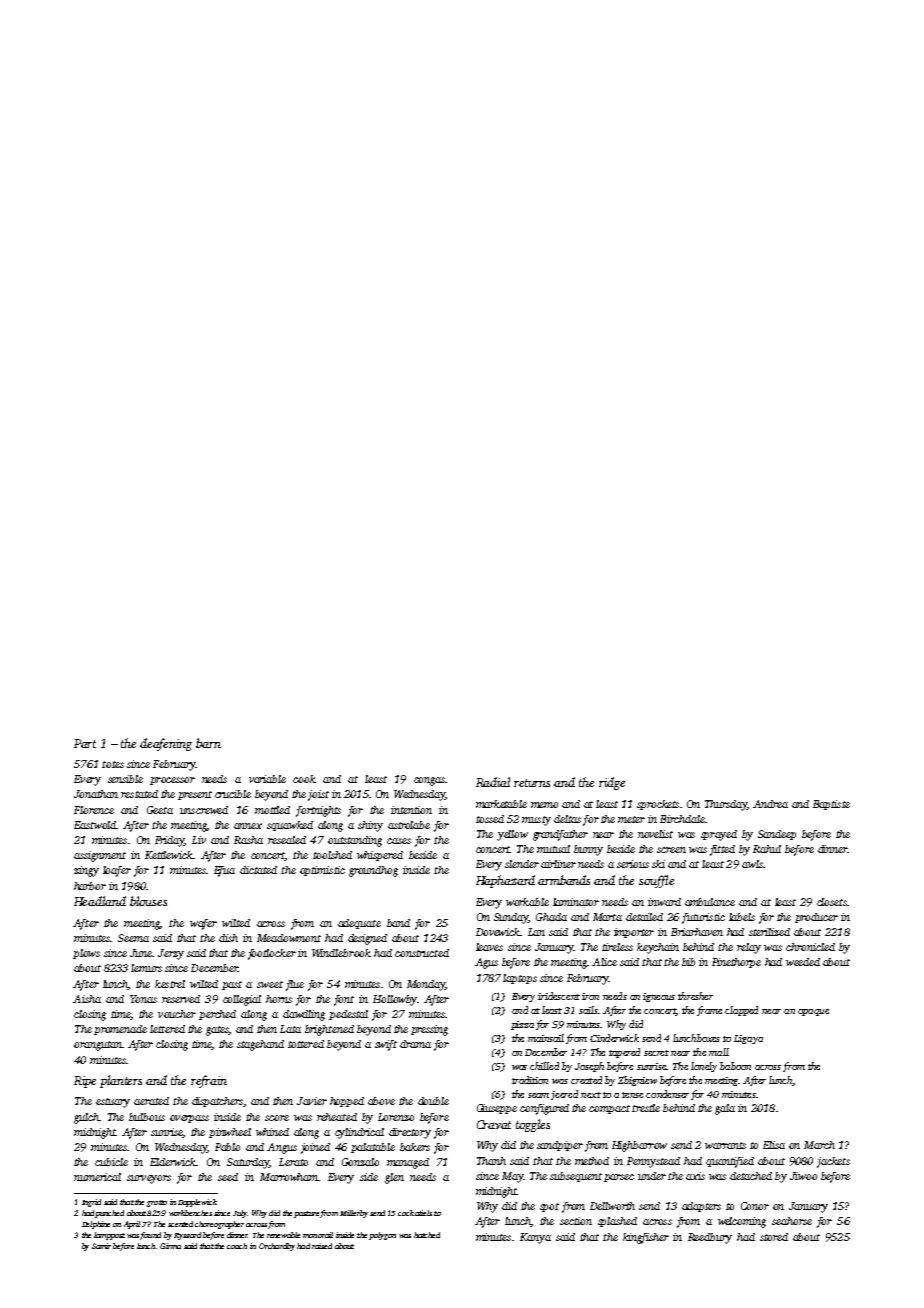 Image resolution: width=924 pixels, height=1308 pixels. I want to click on barn, so click(208, 743).
